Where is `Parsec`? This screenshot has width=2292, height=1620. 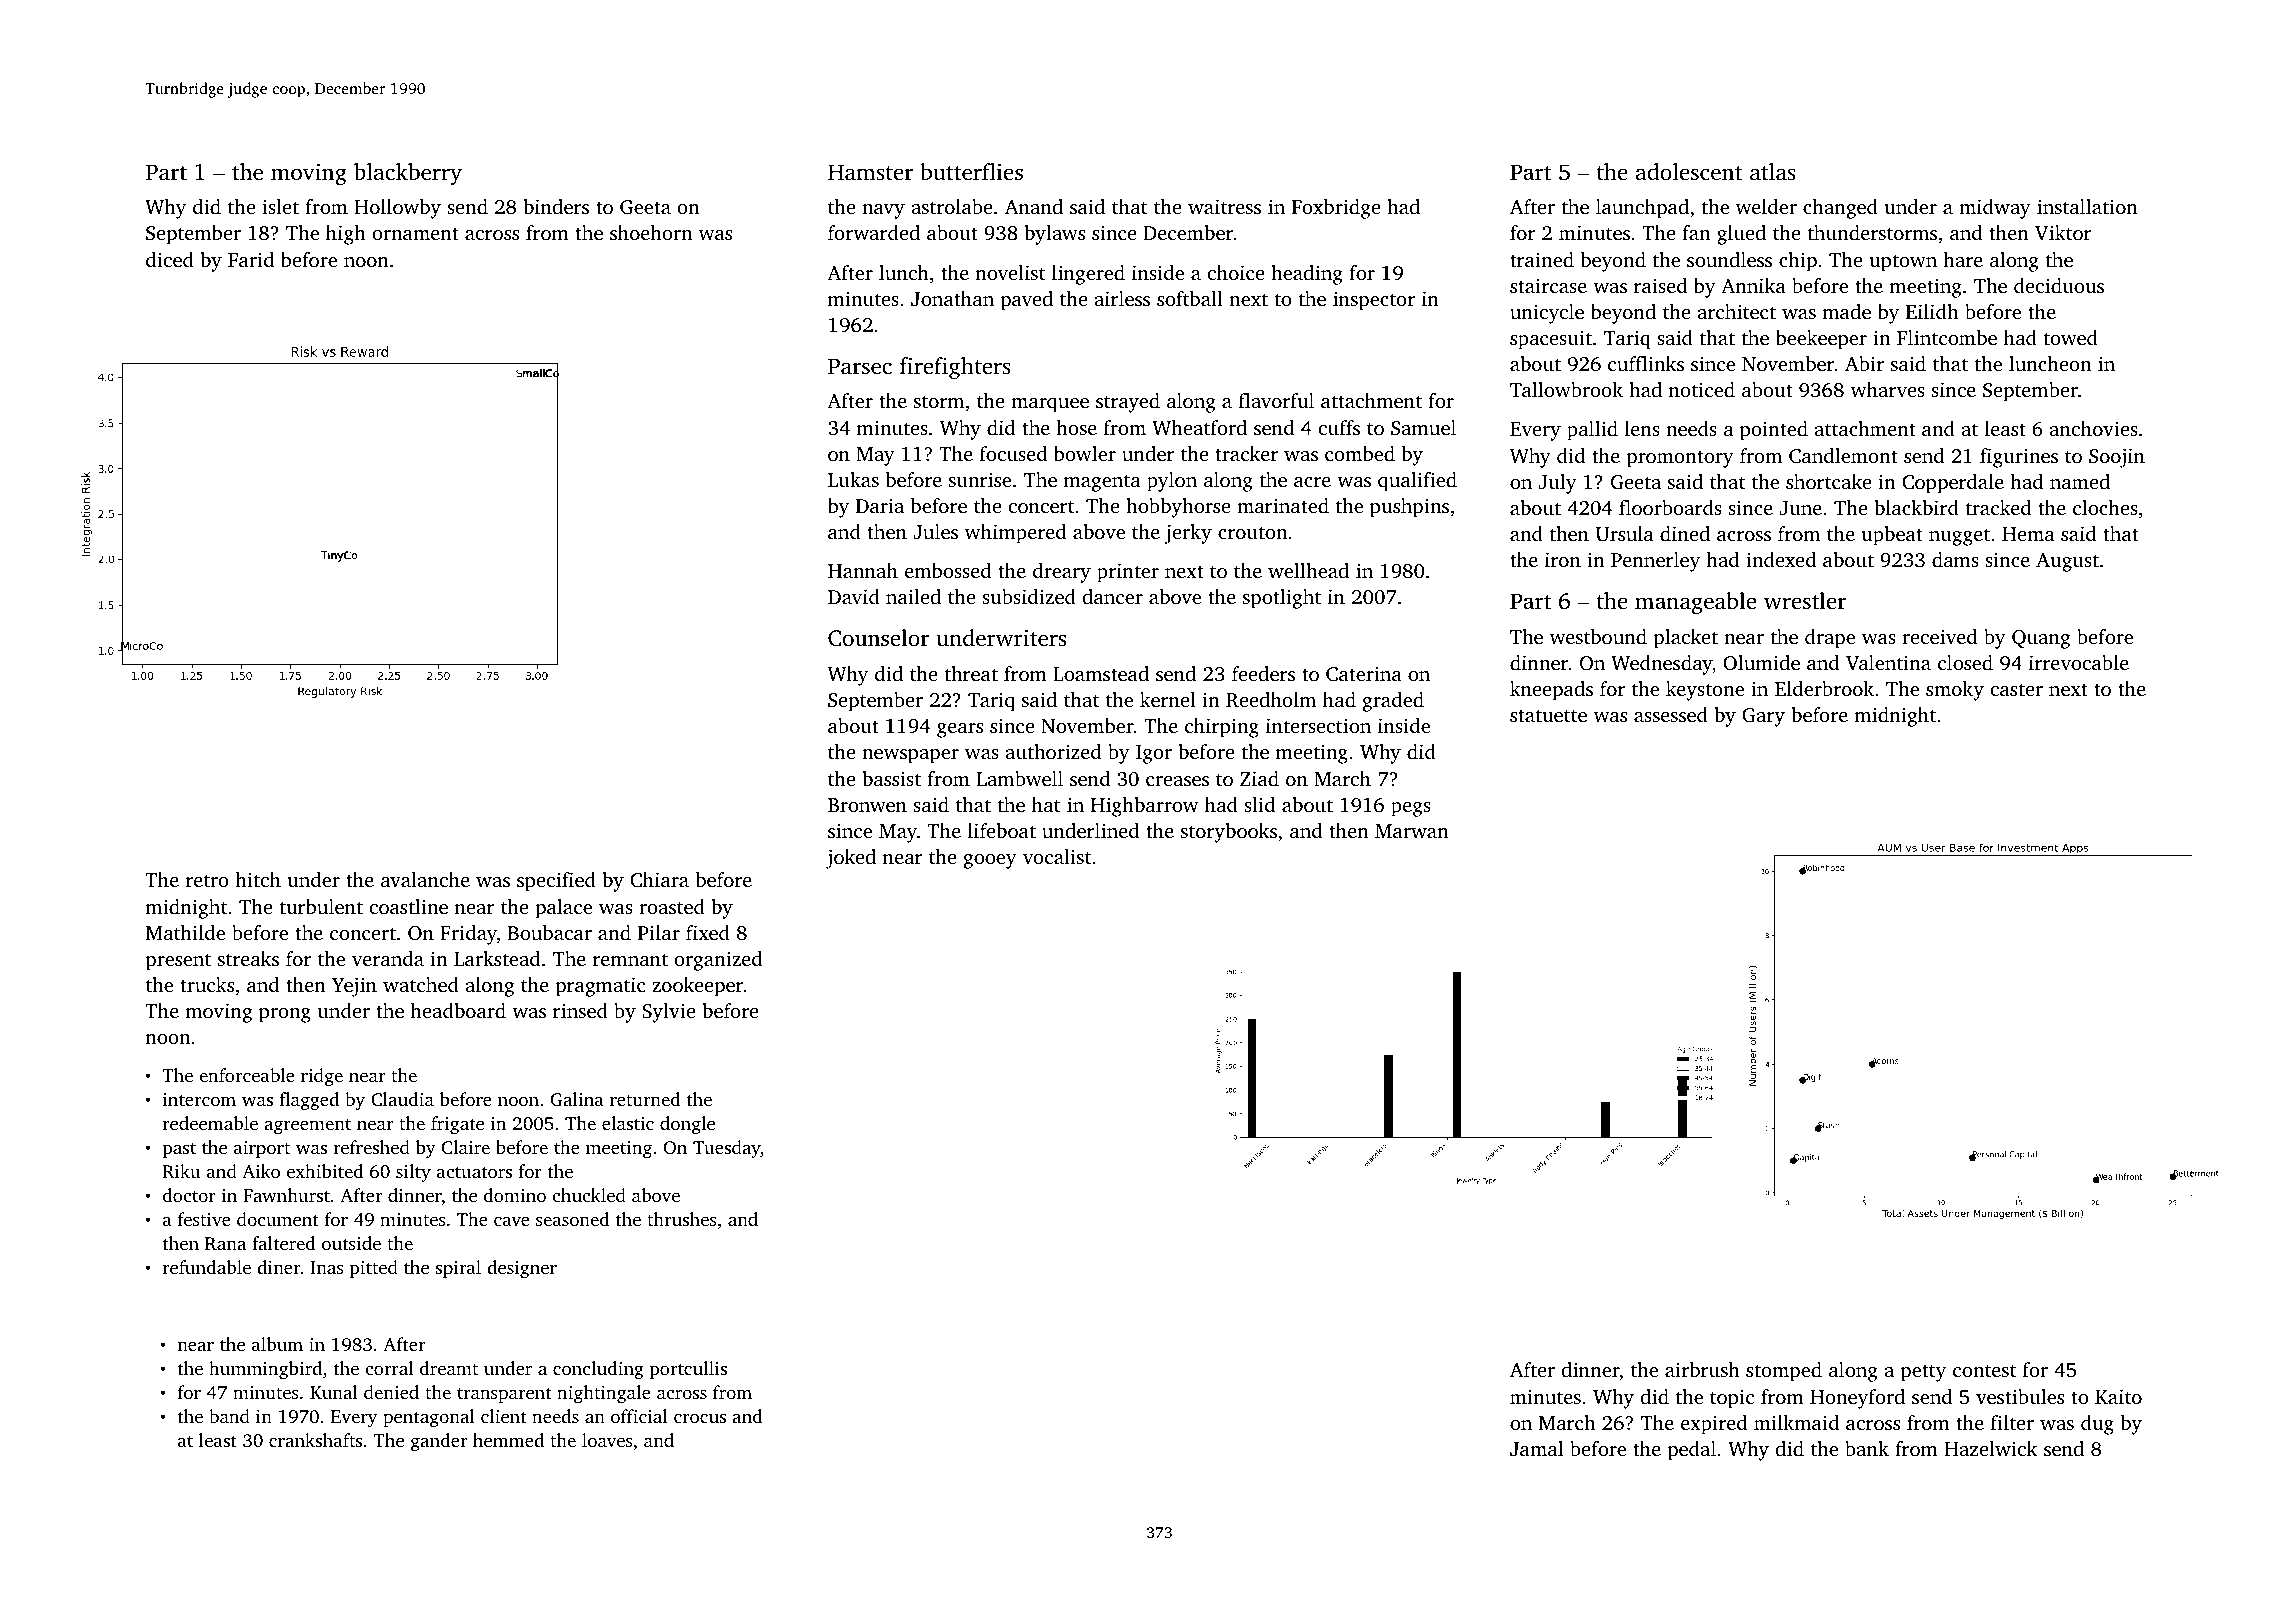 Parsec is located at coordinates (860, 366).
